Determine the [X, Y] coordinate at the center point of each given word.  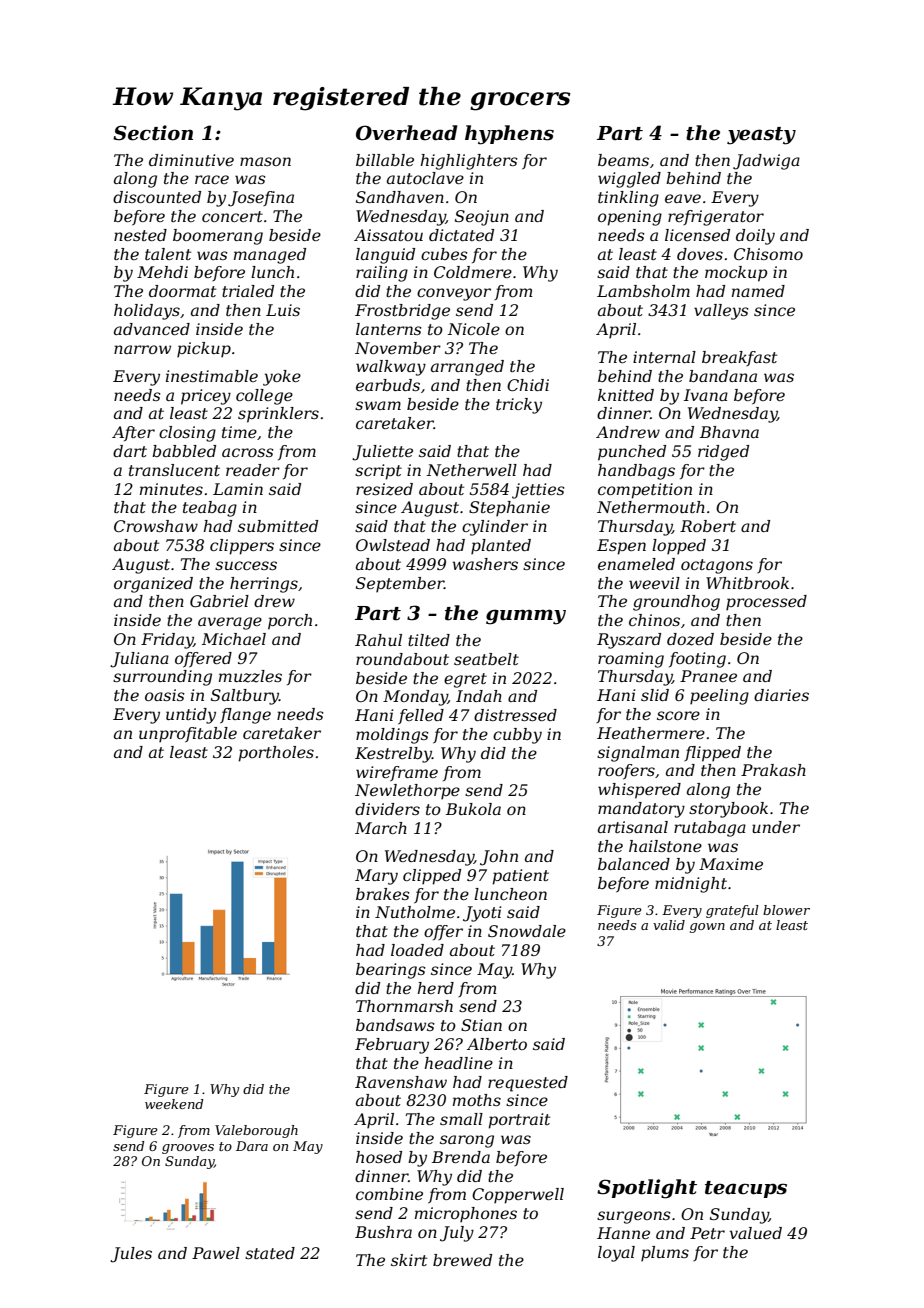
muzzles [250, 676]
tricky [519, 406]
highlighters [469, 162]
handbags [636, 472]
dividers [387, 809]
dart [130, 451]
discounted [157, 197]
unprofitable [188, 735]
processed [766, 603]
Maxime [731, 864]
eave [683, 198]
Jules [131, 1255]
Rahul [378, 640]
